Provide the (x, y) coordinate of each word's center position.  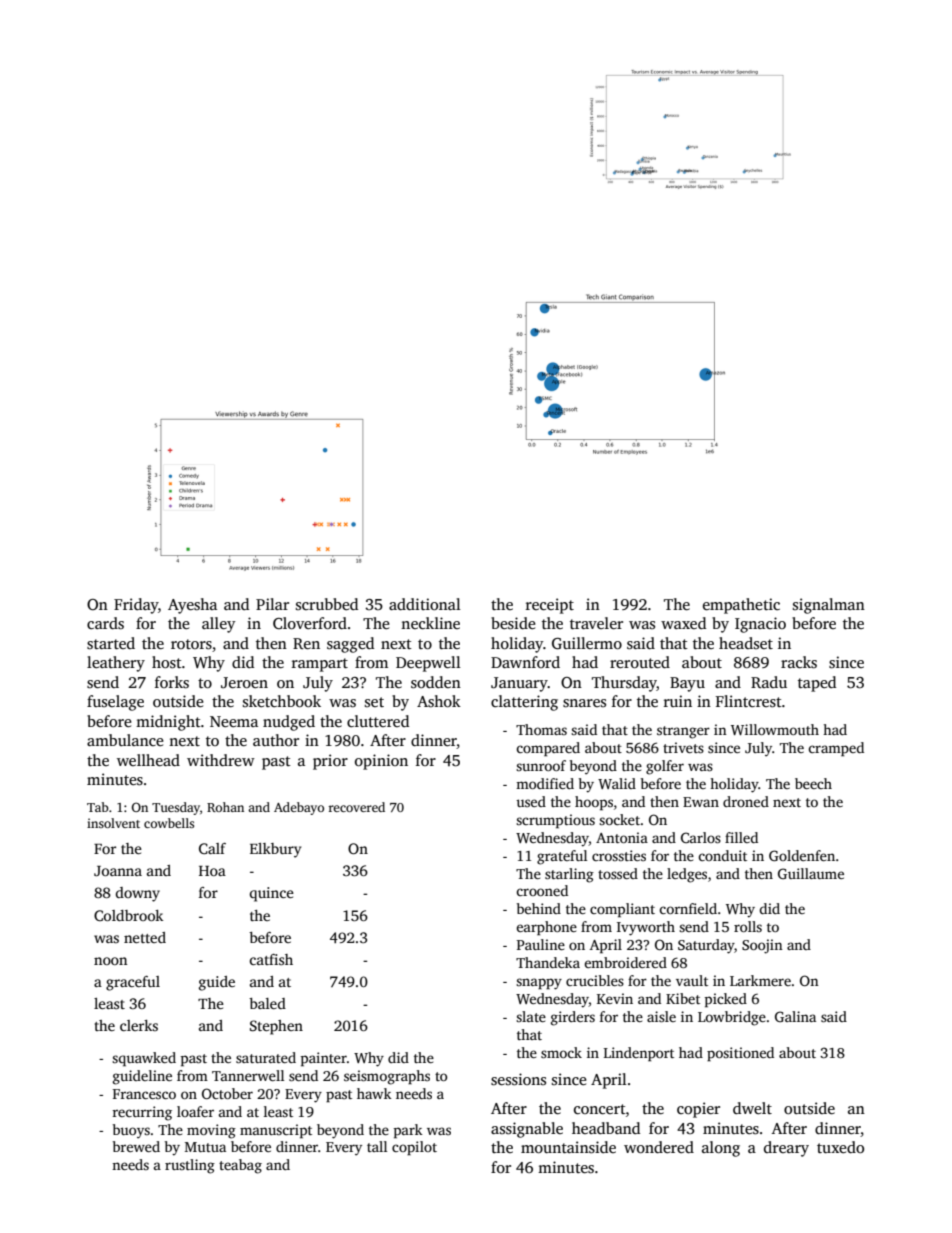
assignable (527, 1130)
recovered (356, 807)
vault (692, 980)
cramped (836, 749)
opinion (381, 762)
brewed (136, 1146)
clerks (139, 1025)
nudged (289, 723)
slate (531, 1016)
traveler (596, 623)
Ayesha (192, 606)
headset (746, 643)
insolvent (113, 823)
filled (741, 837)
